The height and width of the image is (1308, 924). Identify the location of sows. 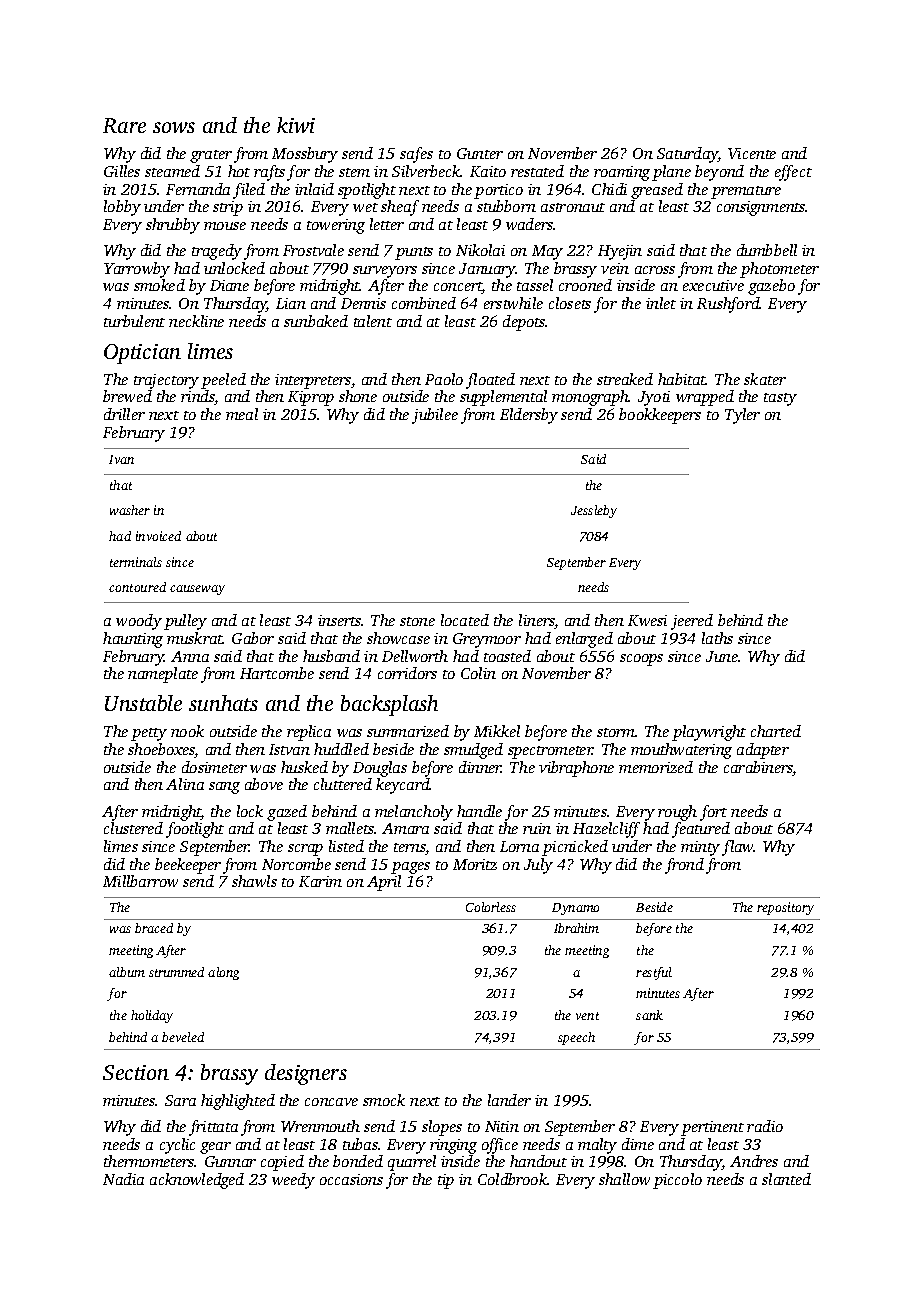
(174, 127).
